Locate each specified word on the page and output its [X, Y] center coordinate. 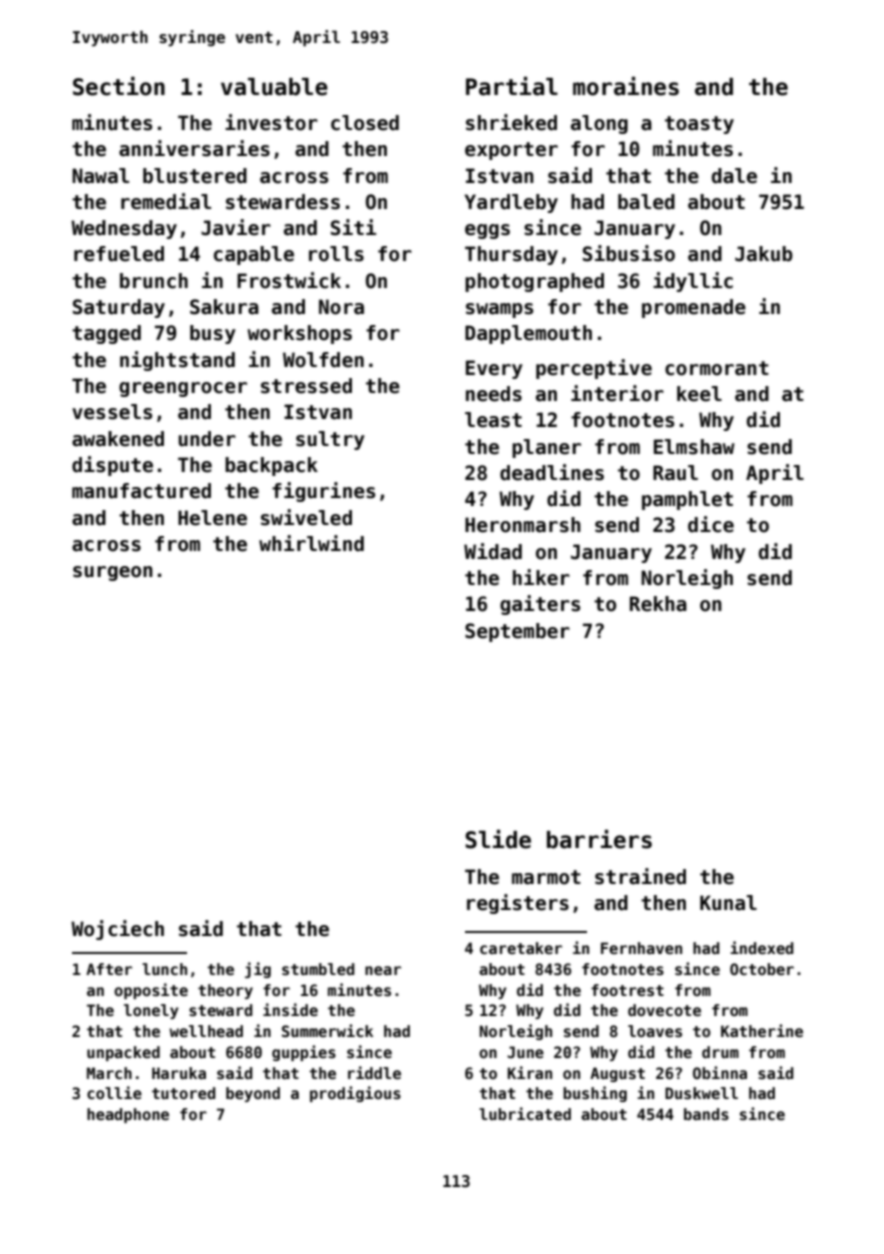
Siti [353, 227]
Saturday [119, 308]
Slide [498, 839]
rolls [336, 254]
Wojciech [117, 930]
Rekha [658, 604]
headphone [128, 1115]
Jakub [764, 254]
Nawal [100, 176]
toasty [699, 125]
